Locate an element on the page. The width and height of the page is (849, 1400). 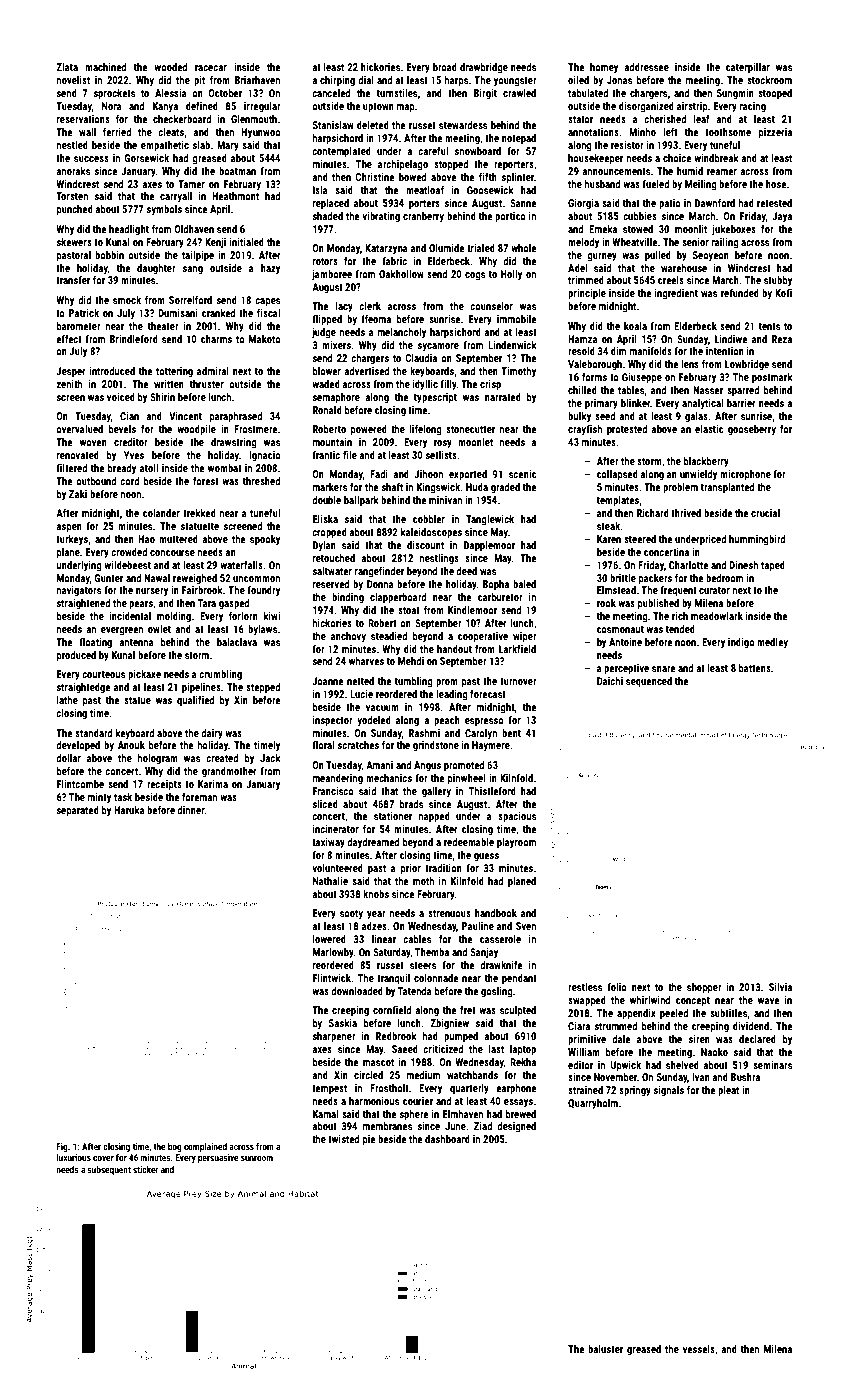
caterpillar is located at coordinates (748, 68).
